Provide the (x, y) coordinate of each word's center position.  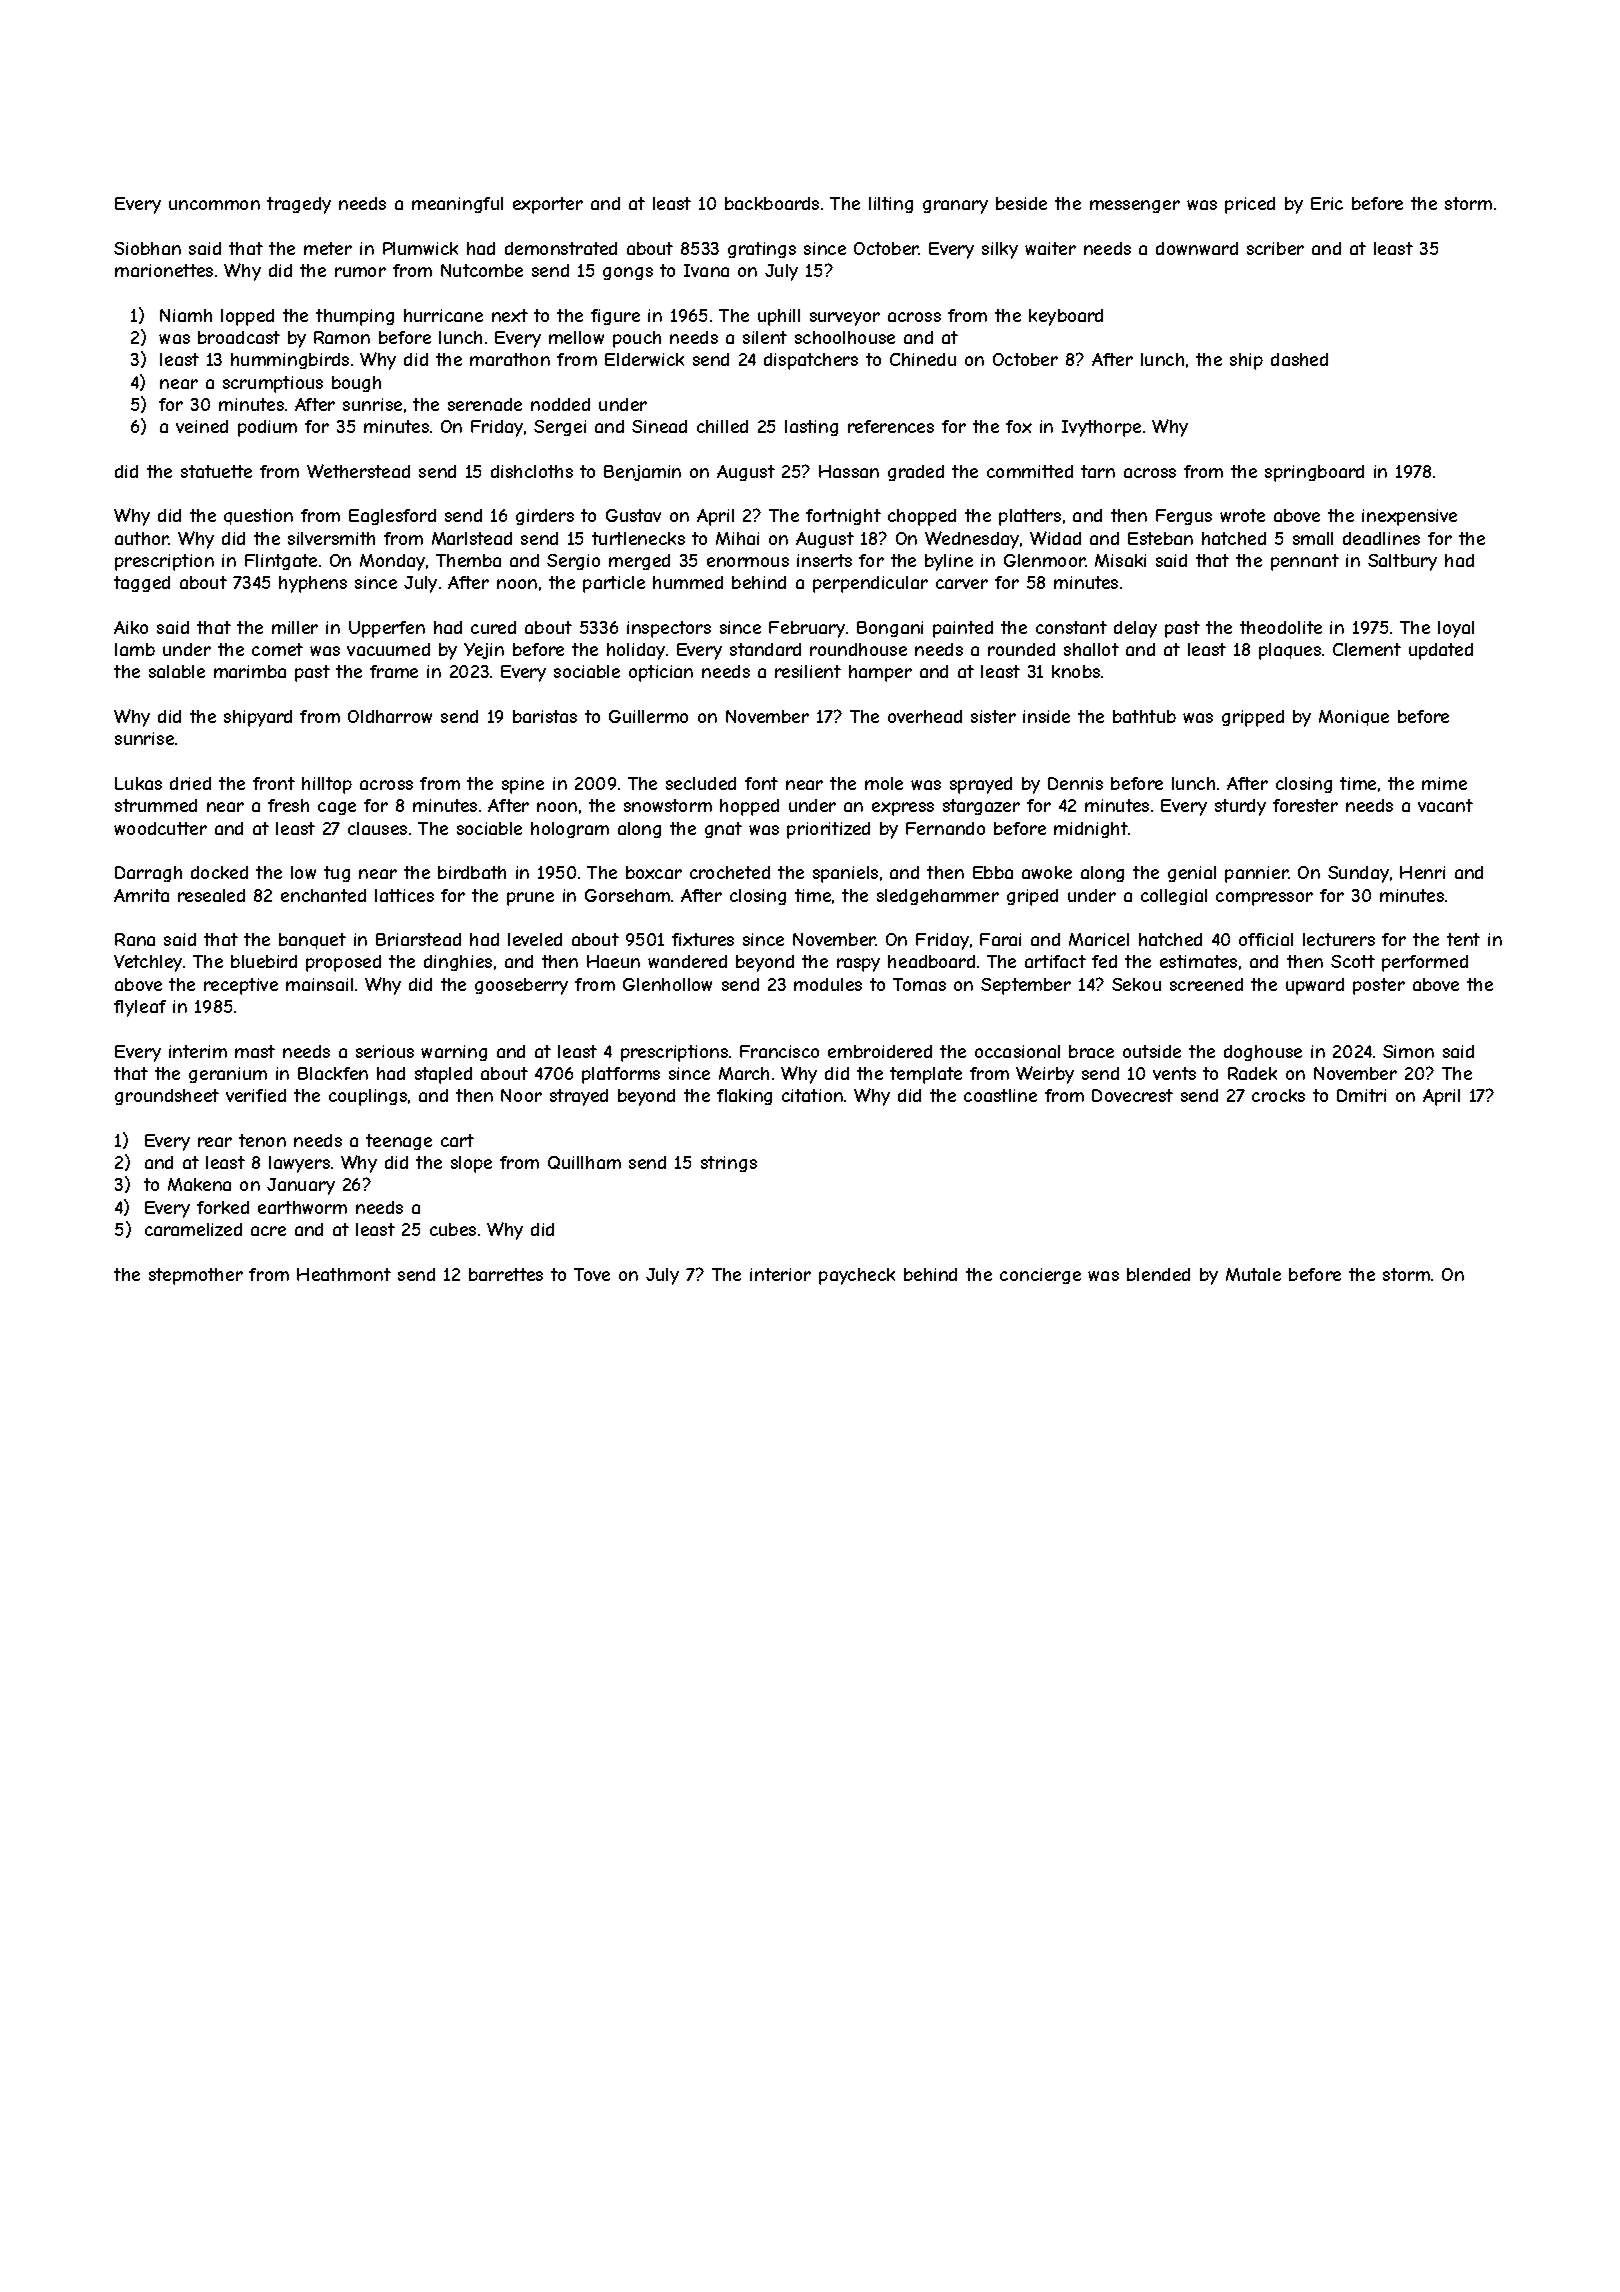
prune (530, 899)
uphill (779, 317)
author (142, 538)
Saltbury (1402, 562)
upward (1315, 986)
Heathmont (344, 1274)
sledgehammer (938, 897)
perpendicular (870, 584)
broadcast (239, 337)
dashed (1299, 359)
